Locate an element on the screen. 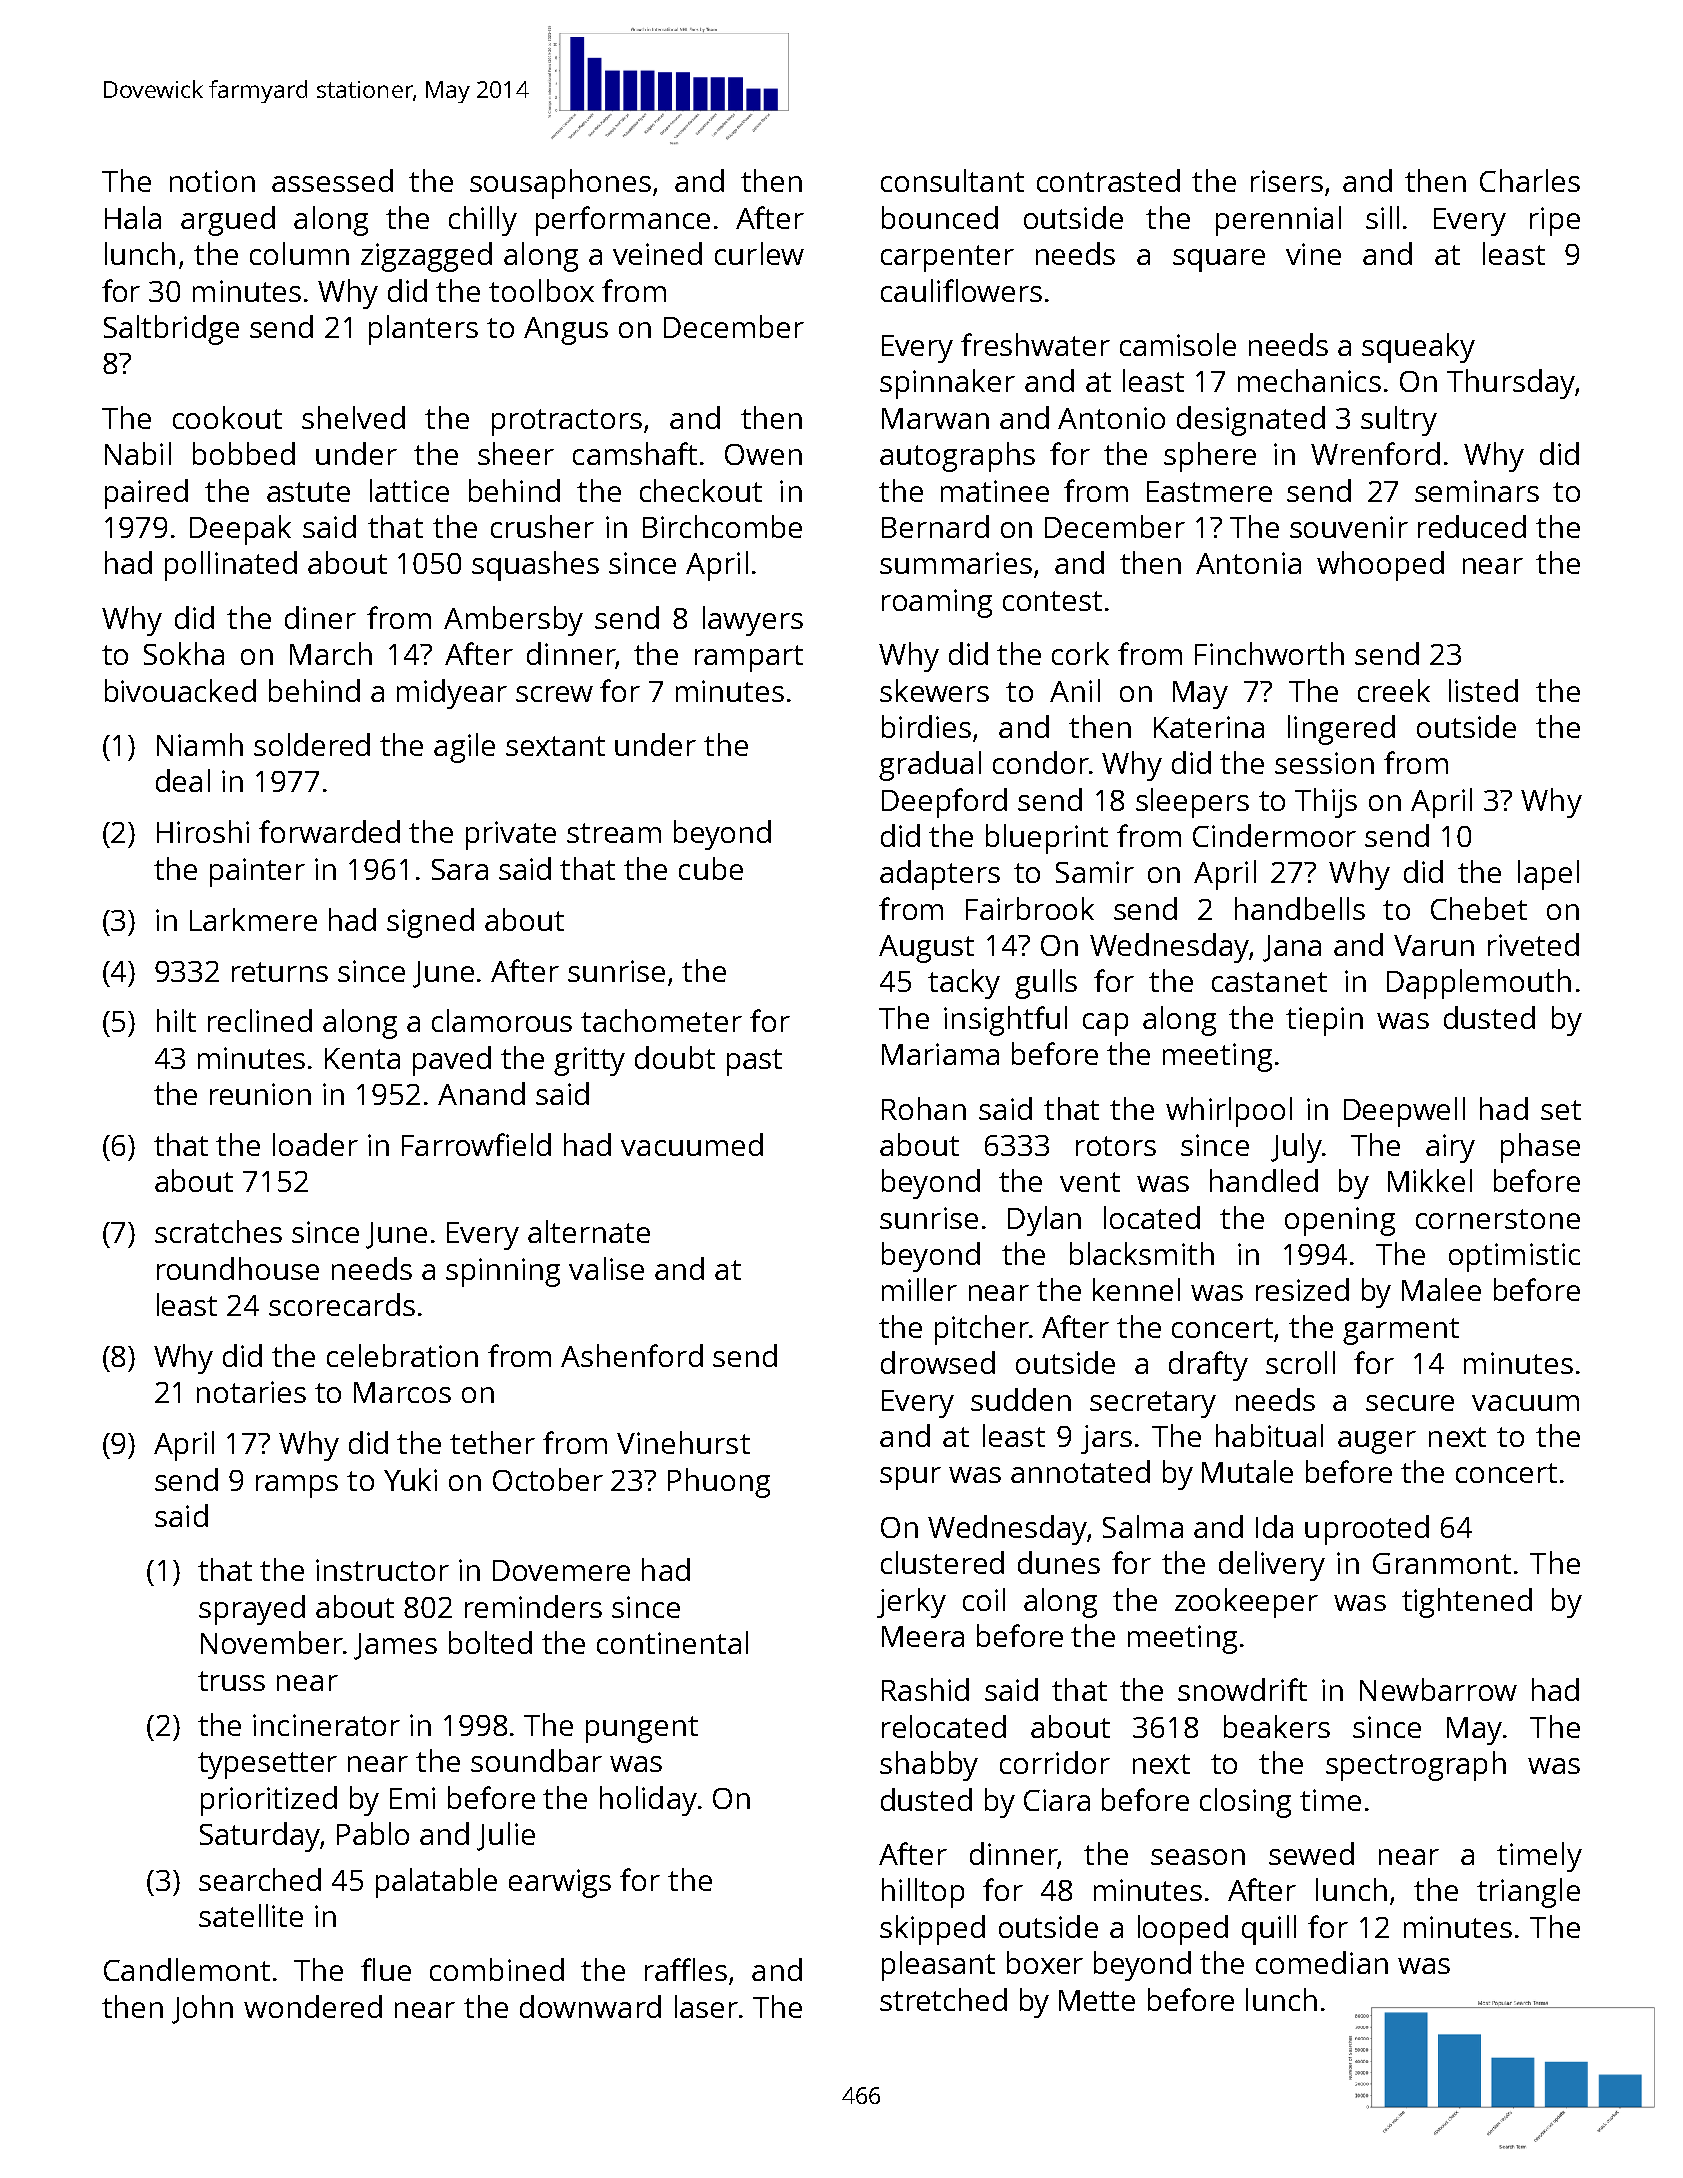 The height and width of the screenshot is (2178, 1683). ripe is located at coordinates (1555, 221).
